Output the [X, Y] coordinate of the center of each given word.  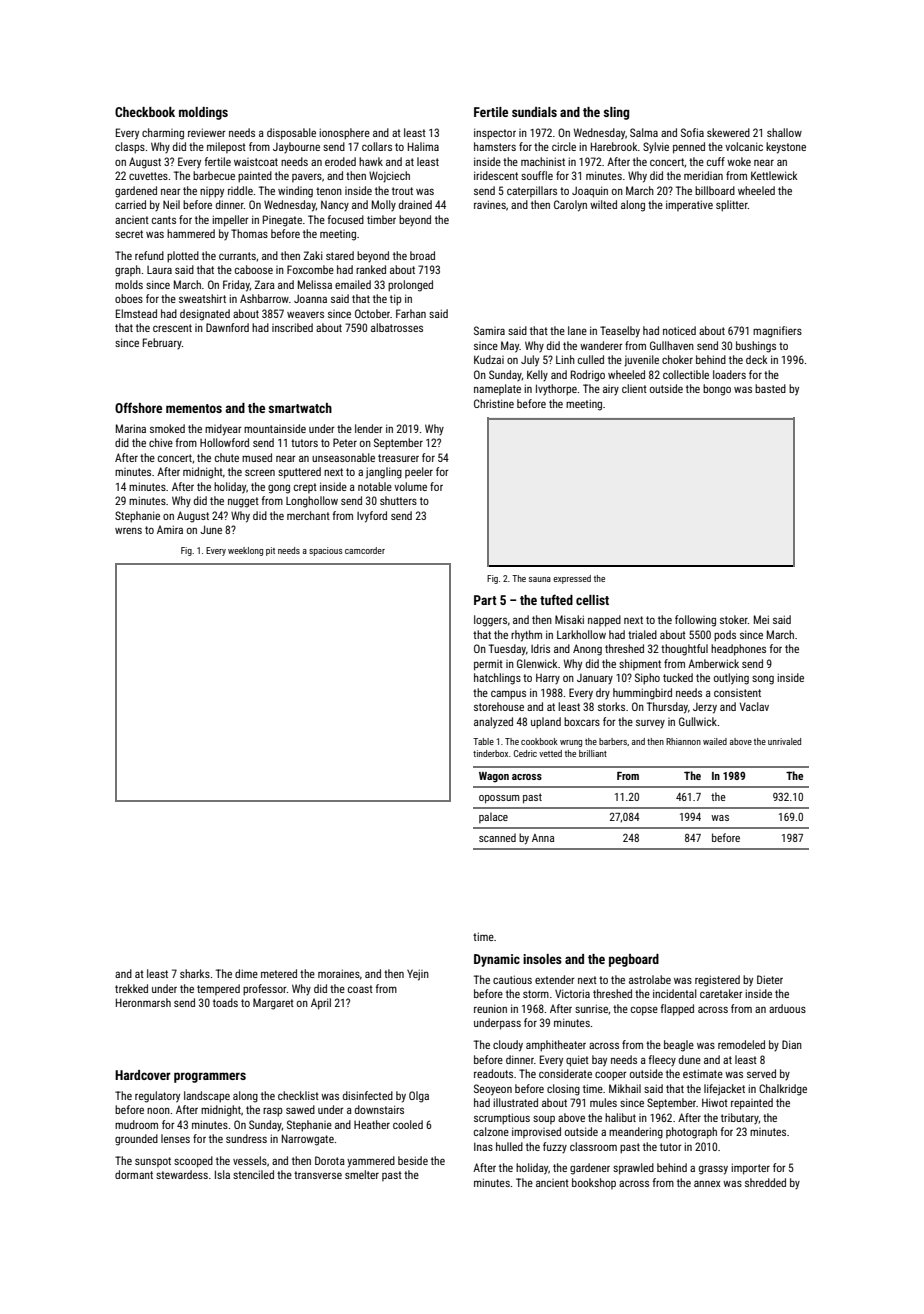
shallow [784, 132]
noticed [679, 330]
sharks [195, 973]
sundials [534, 112]
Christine [494, 403]
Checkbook [145, 112]
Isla [222, 1174]
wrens [128, 530]
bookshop [594, 1183]
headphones [738, 650]
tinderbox [490, 753]
